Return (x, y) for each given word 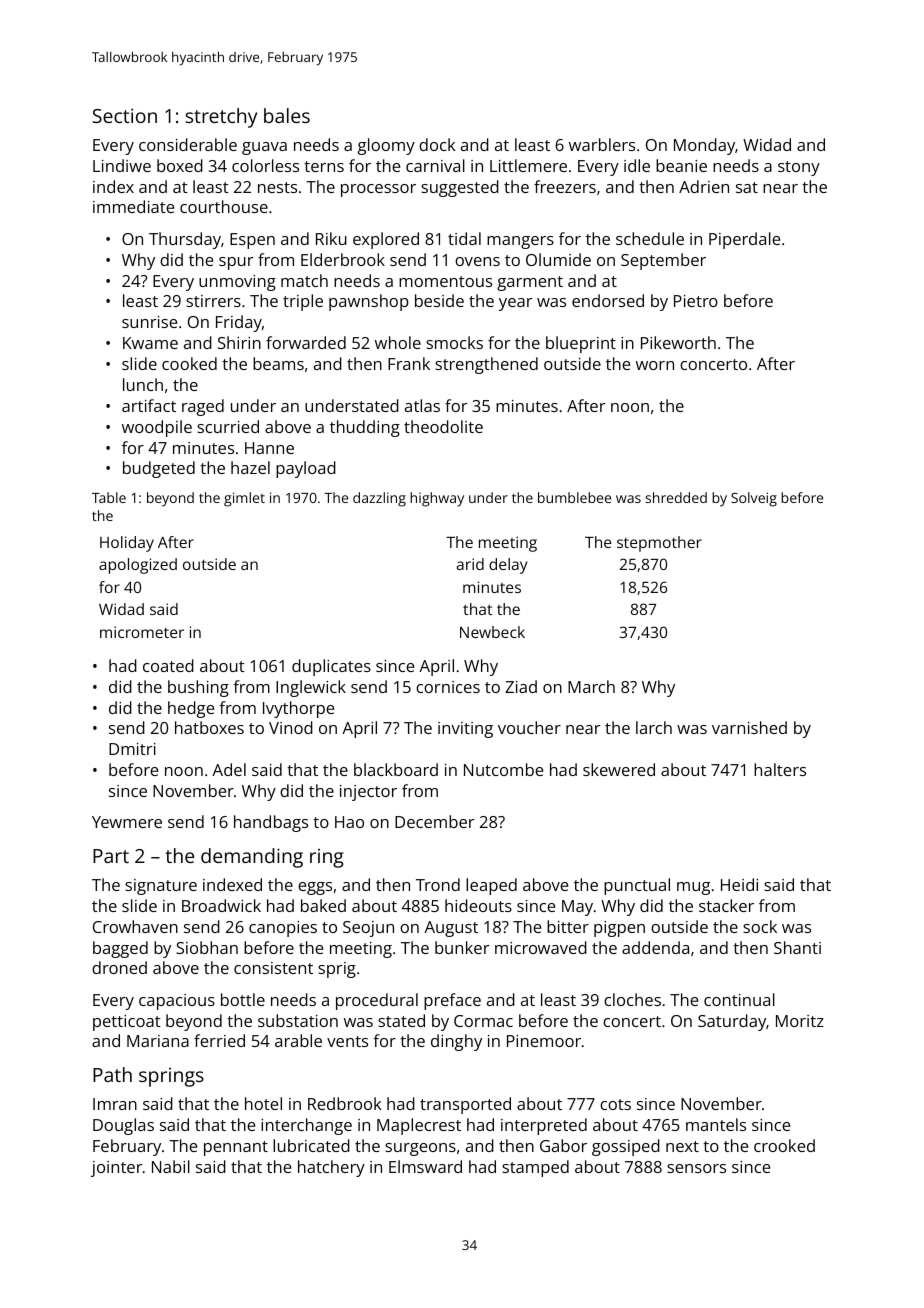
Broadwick (221, 905)
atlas (422, 405)
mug (693, 888)
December (434, 821)
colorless (265, 165)
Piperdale (744, 240)
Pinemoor (544, 1041)
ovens (477, 261)
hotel (263, 1103)
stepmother (659, 544)
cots (615, 1104)
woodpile (157, 428)
